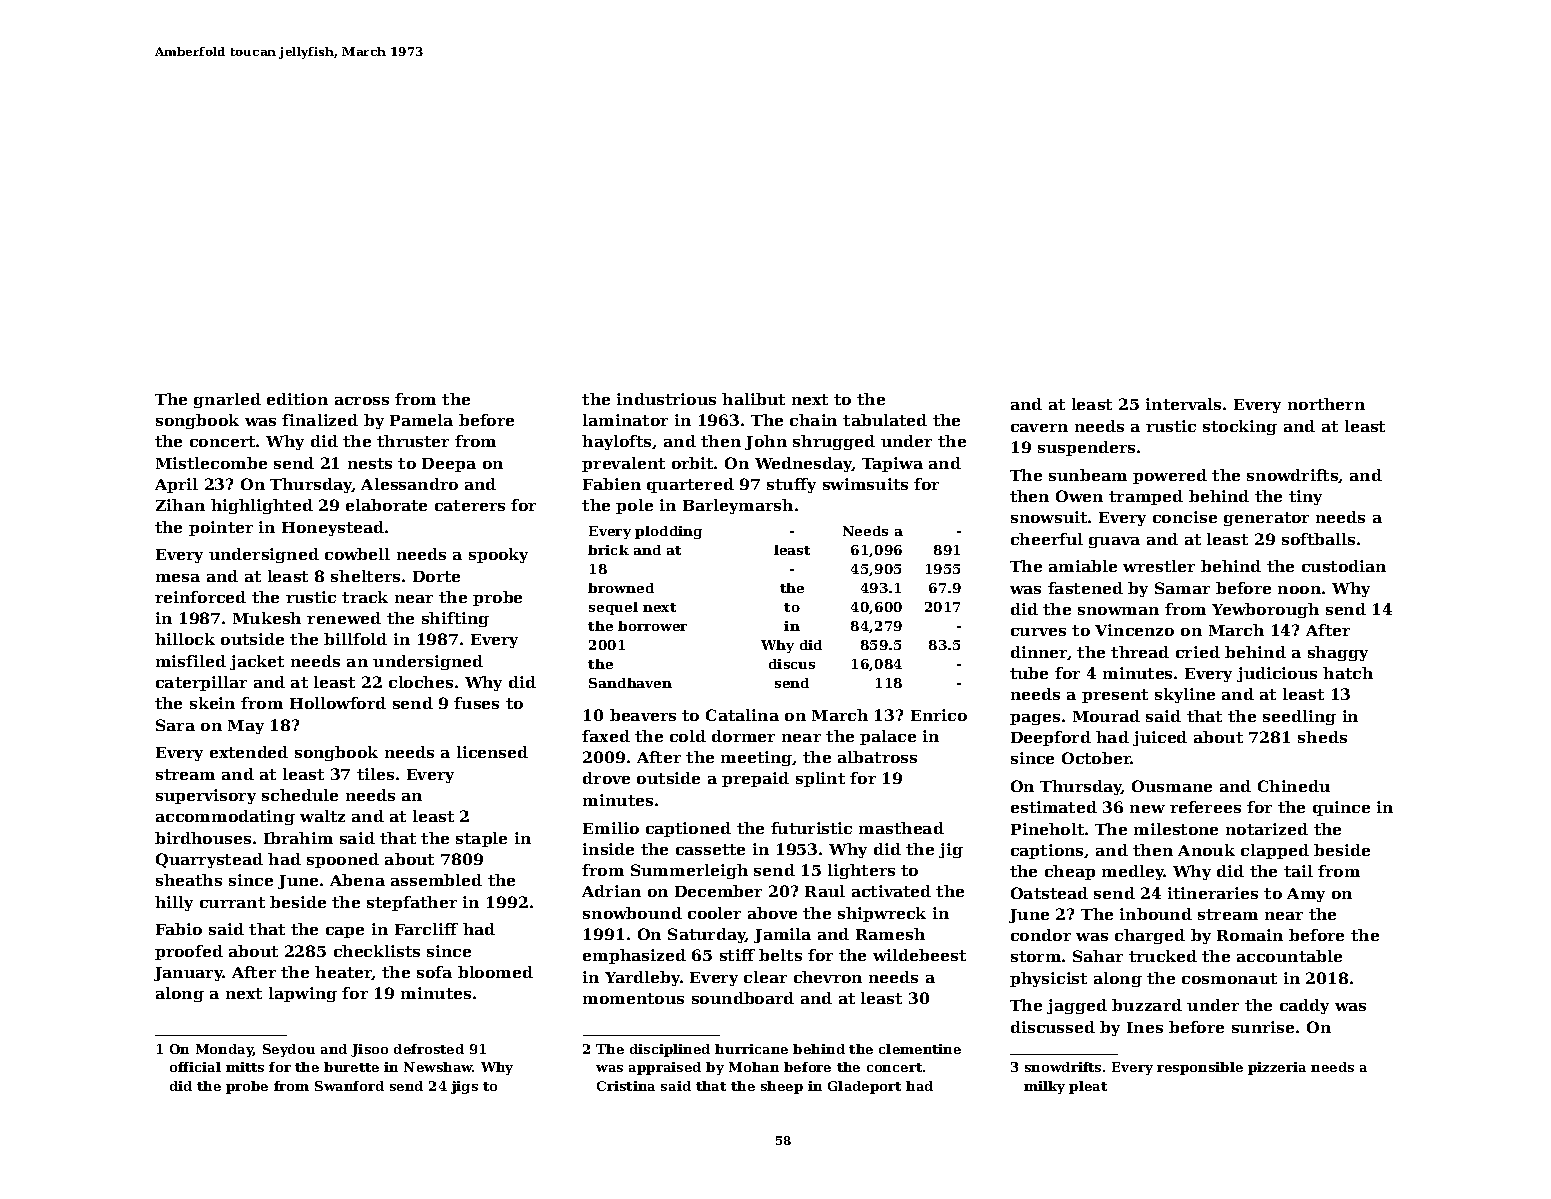 The height and width of the screenshot is (1199, 1551). What do you see at coordinates (1298, 871) in the screenshot?
I see `tail` at bounding box center [1298, 871].
